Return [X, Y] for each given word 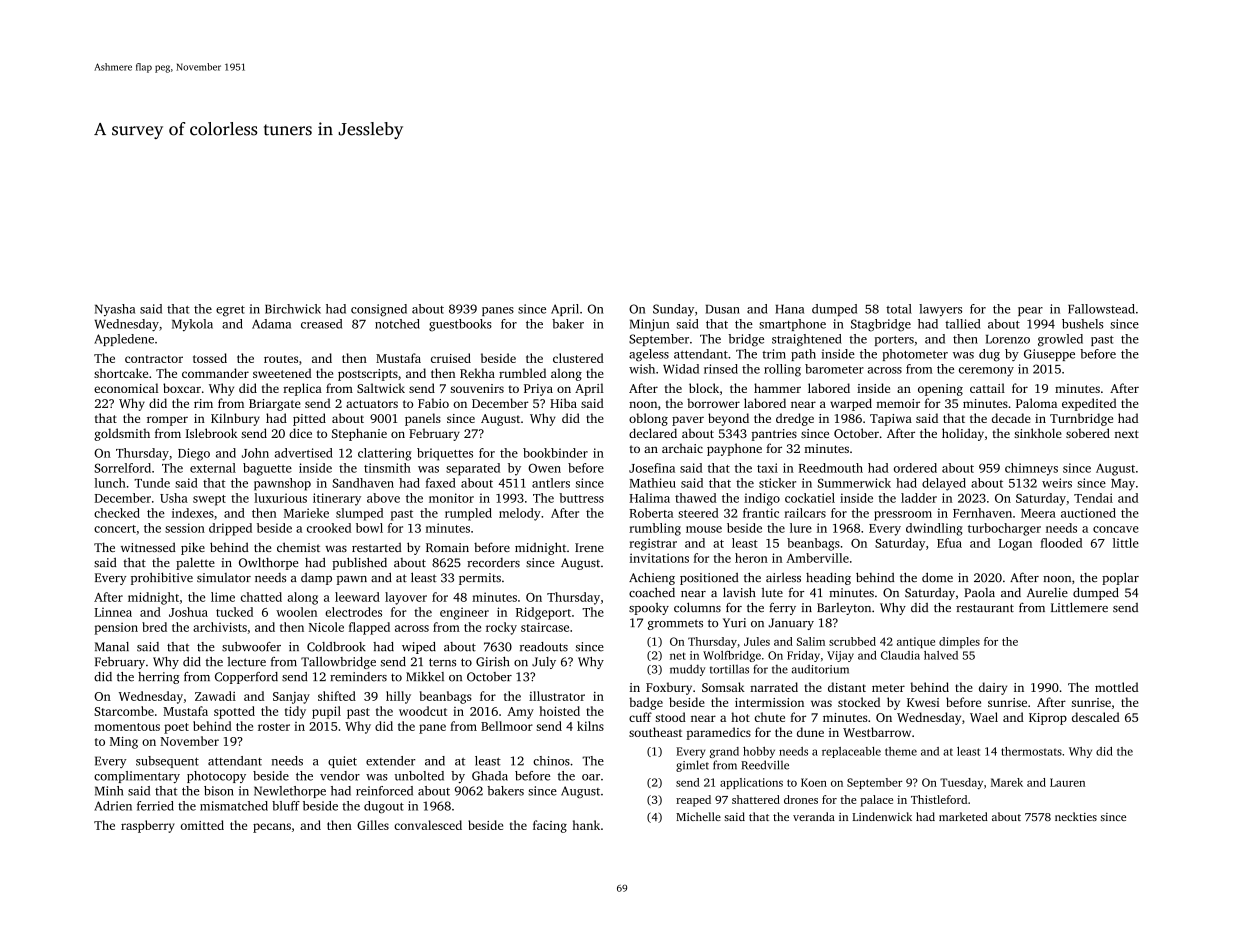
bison [219, 791]
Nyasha [115, 310]
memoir [898, 403]
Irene [589, 547]
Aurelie [1047, 592]
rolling [782, 370]
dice [300, 433]
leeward [357, 597]
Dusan [723, 309]
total [899, 309]
